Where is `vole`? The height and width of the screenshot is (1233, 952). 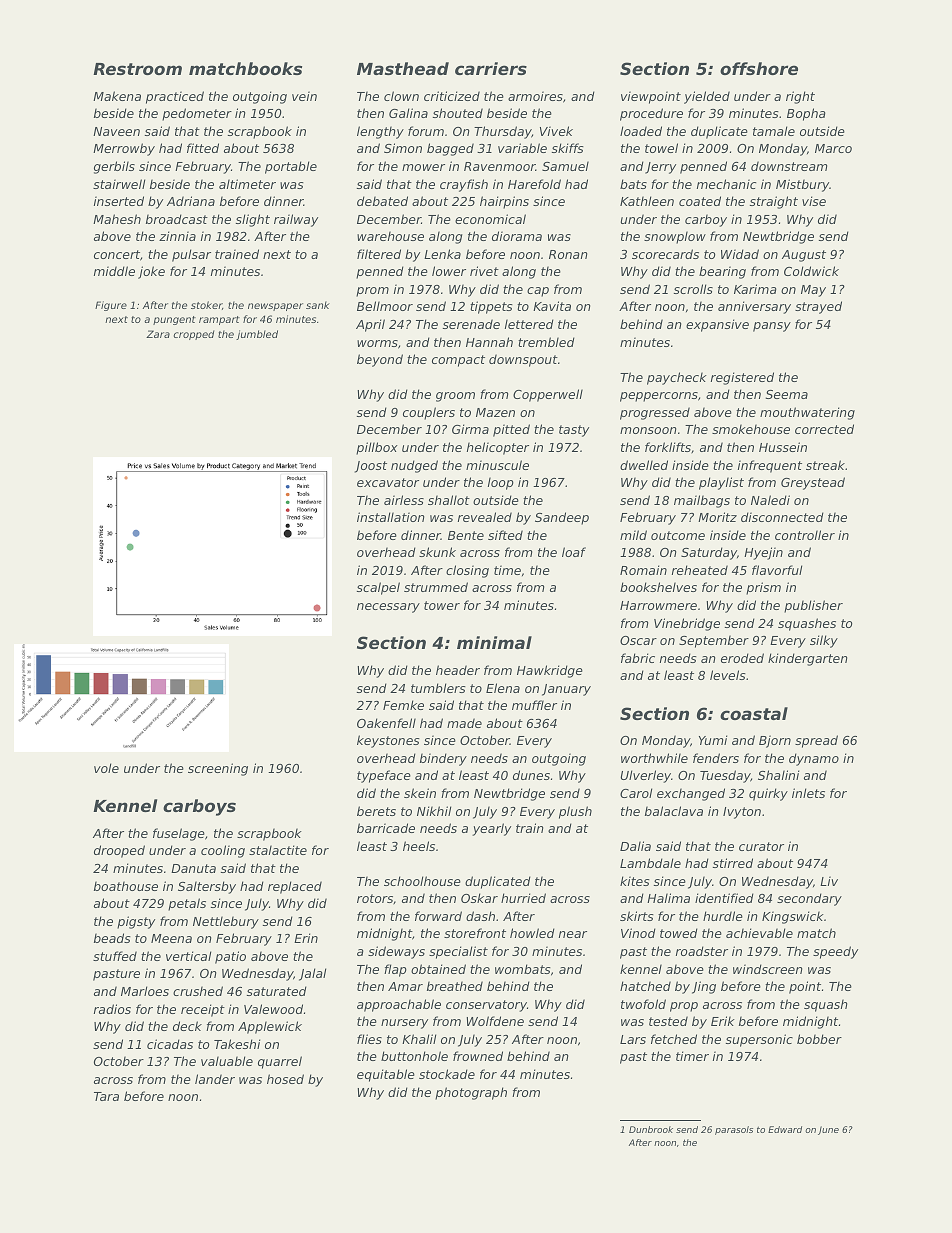 vole is located at coordinates (106, 768).
